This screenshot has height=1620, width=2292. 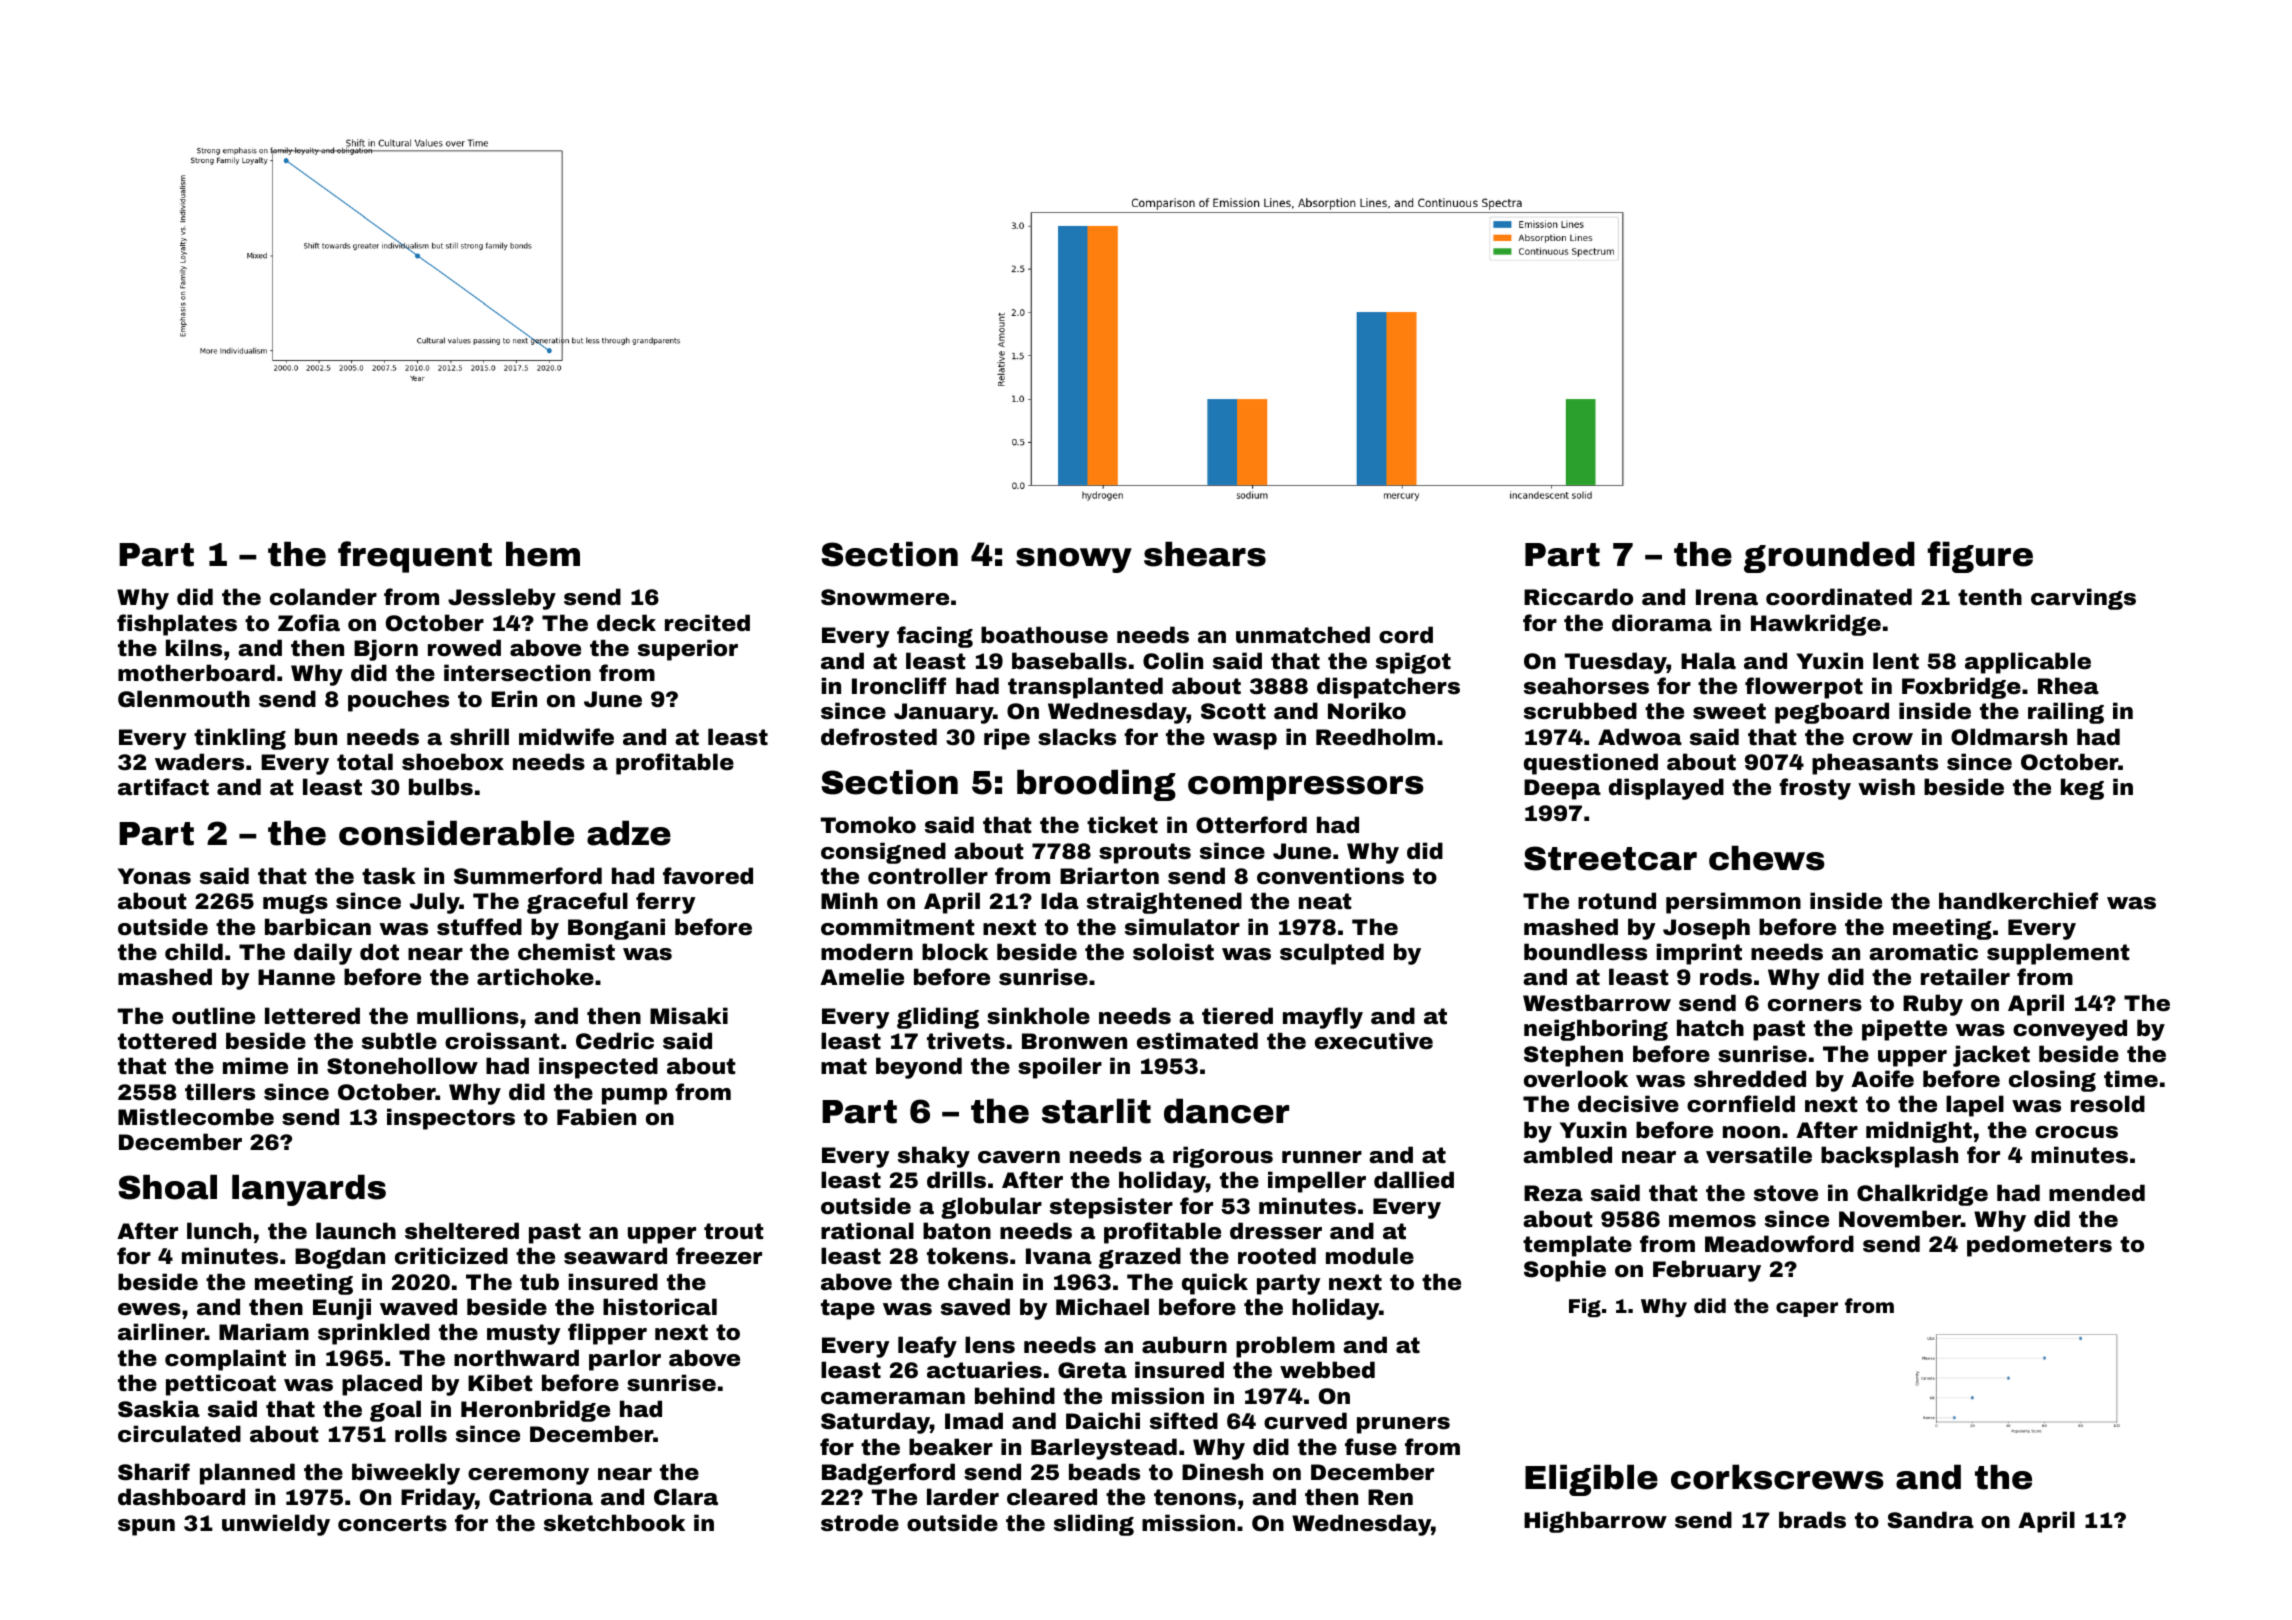 What do you see at coordinates (883, 853) in the screenshot?
I see `consigned` at bounding box center [883, 853].
